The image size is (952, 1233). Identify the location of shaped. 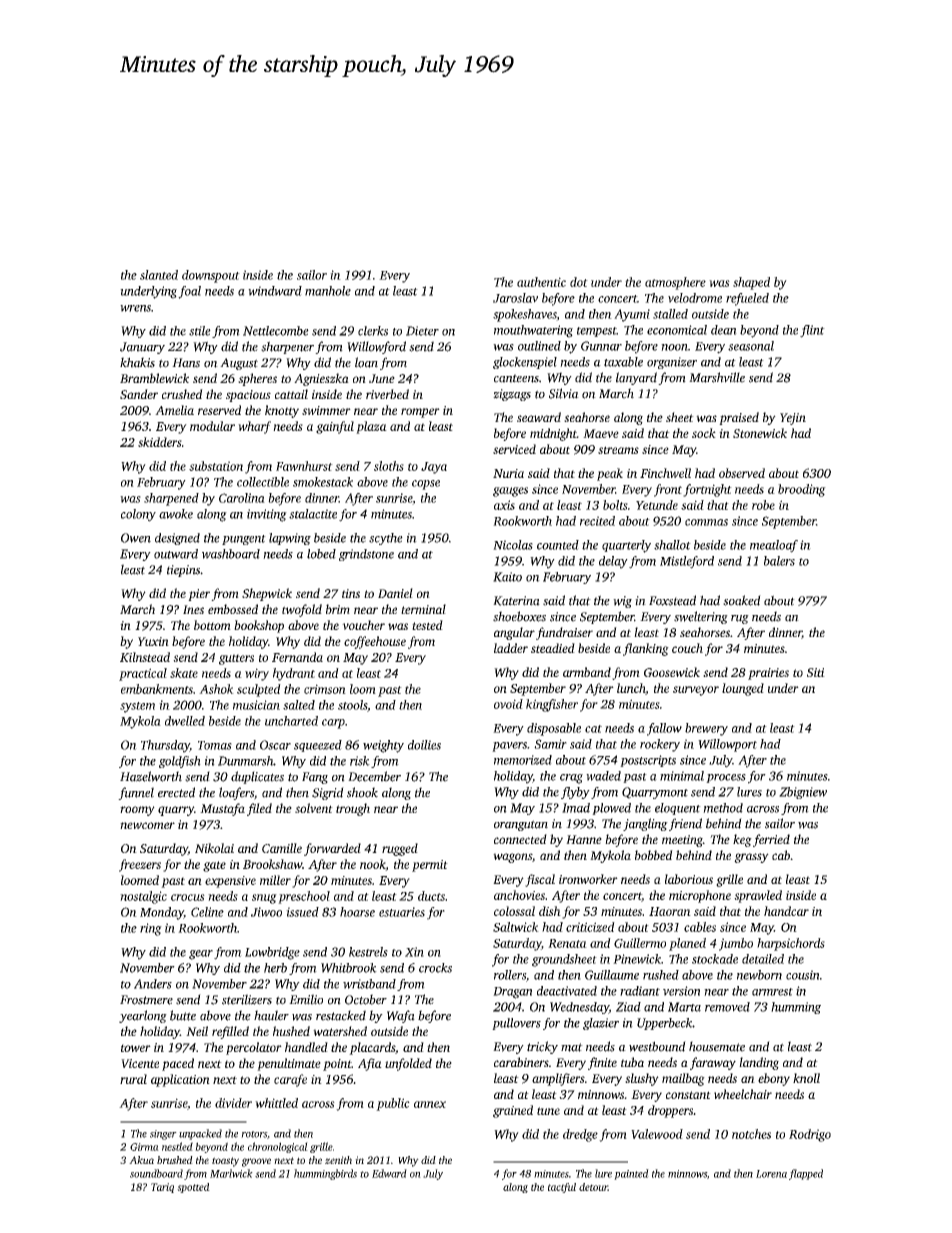
(751, 283).
